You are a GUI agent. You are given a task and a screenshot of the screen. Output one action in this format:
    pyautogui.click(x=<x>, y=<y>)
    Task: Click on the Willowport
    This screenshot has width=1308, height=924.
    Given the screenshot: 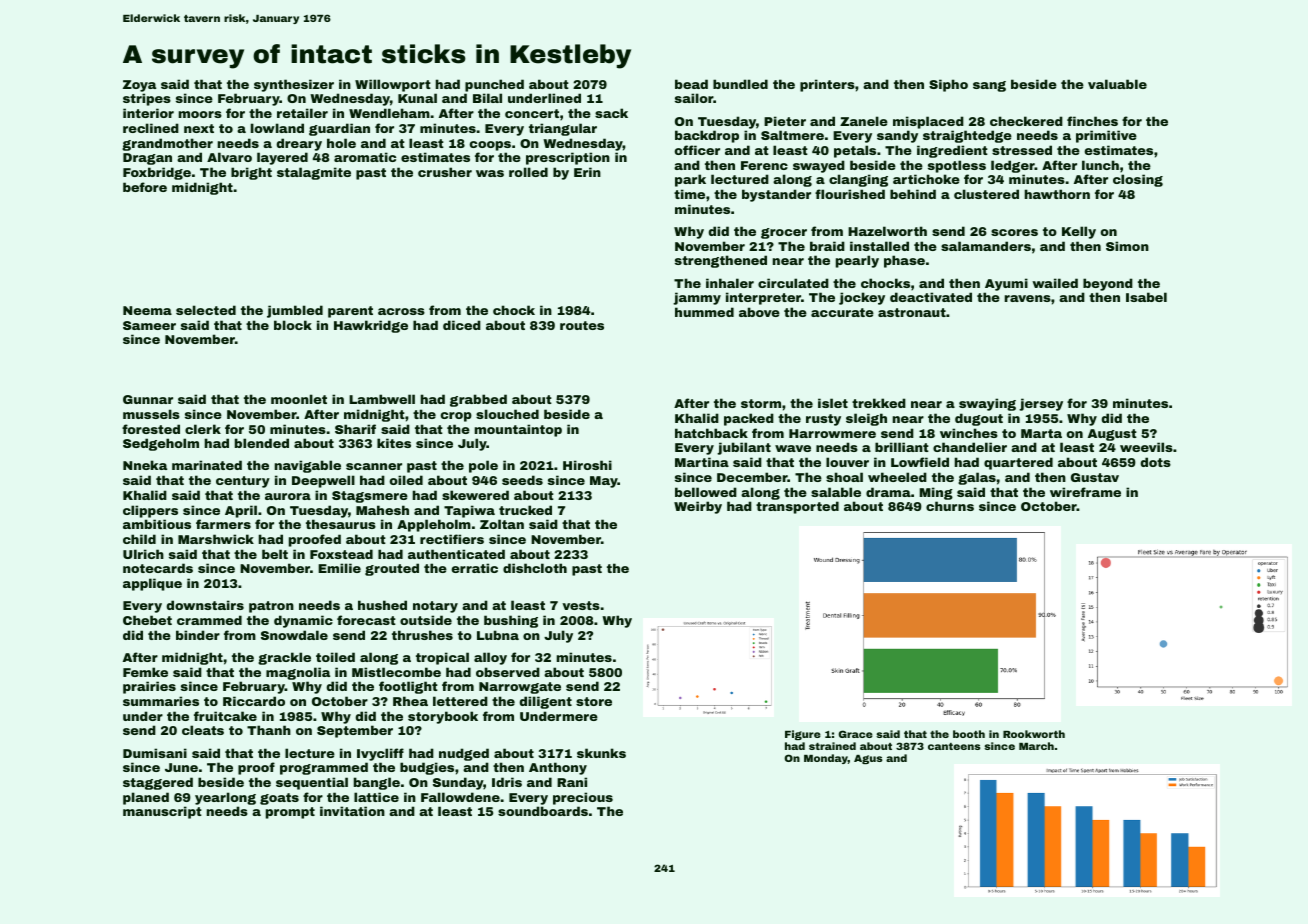 What is the action you would take?
    pyautogui.click(x=393, y=85)
